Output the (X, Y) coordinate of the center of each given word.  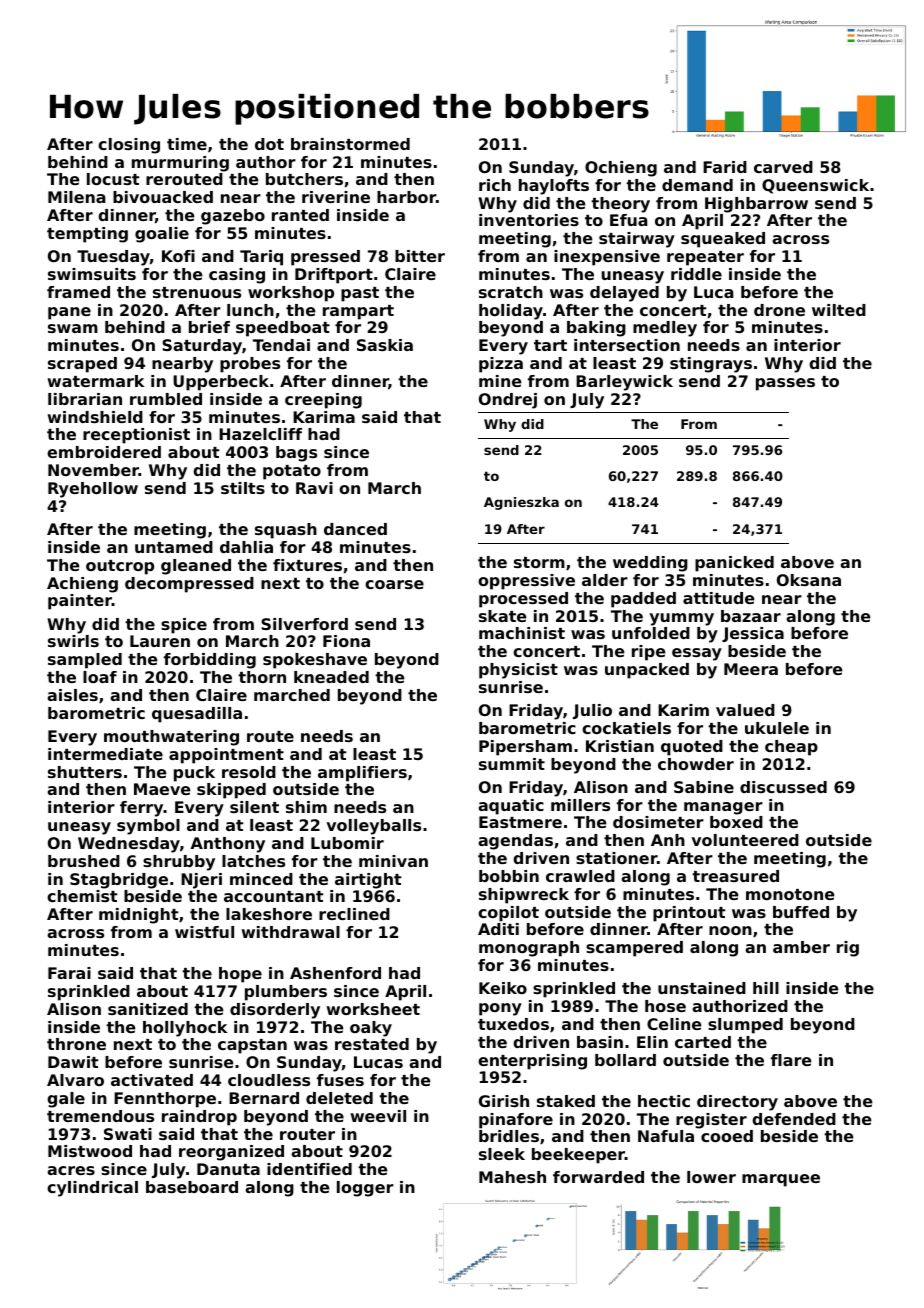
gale (66, 1100)
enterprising (532, 1062)
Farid (725, 167)
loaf (100, 677)
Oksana (809, 580)
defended (794, 1119)
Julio (592, 711)
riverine (336, 197)
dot (269, 144)
